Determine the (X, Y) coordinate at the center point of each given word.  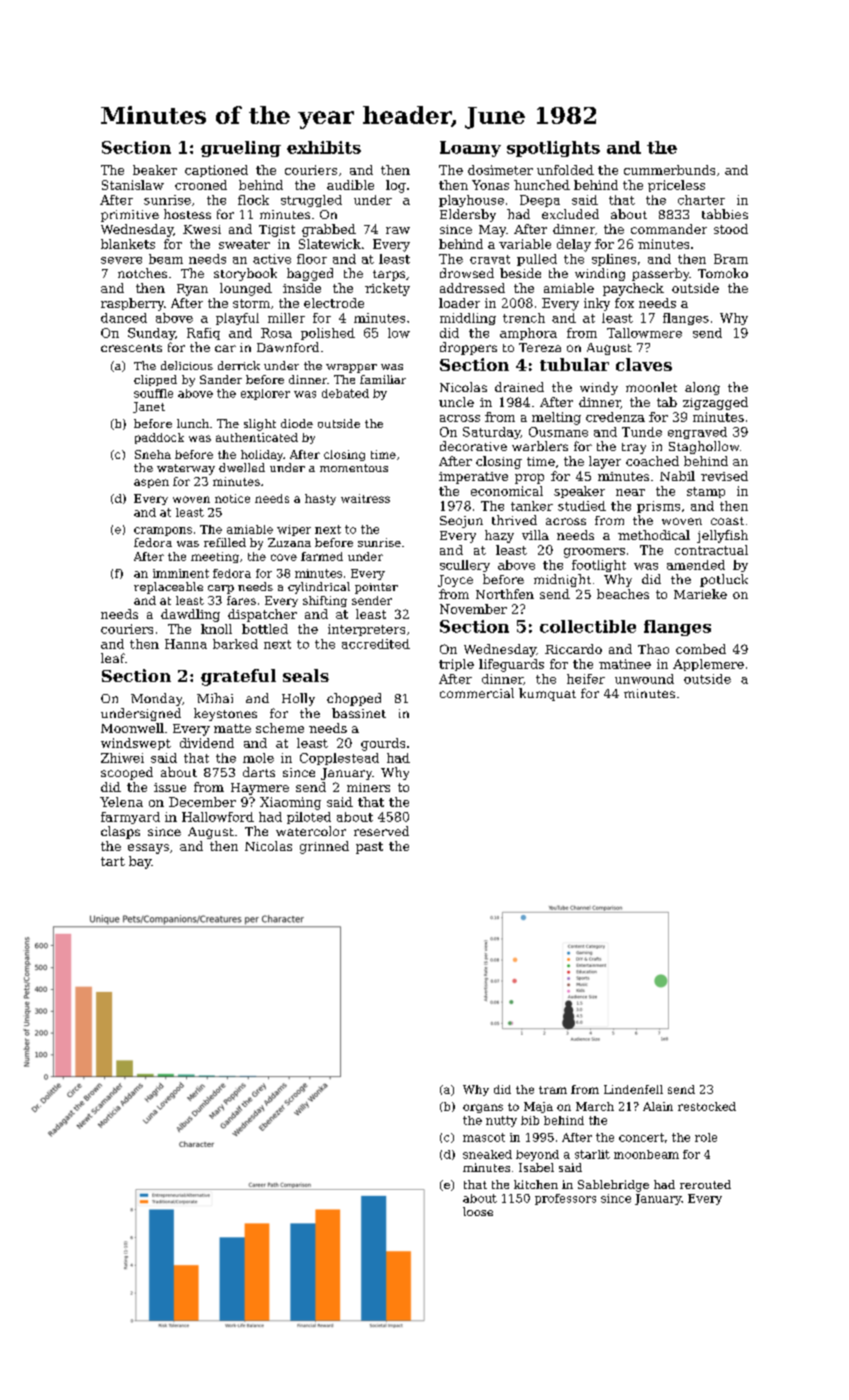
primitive (130, 216)
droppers (468, 348)
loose (478, 1211)
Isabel (536, 1167)
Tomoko (723, 273)
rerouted (705, 1184)
